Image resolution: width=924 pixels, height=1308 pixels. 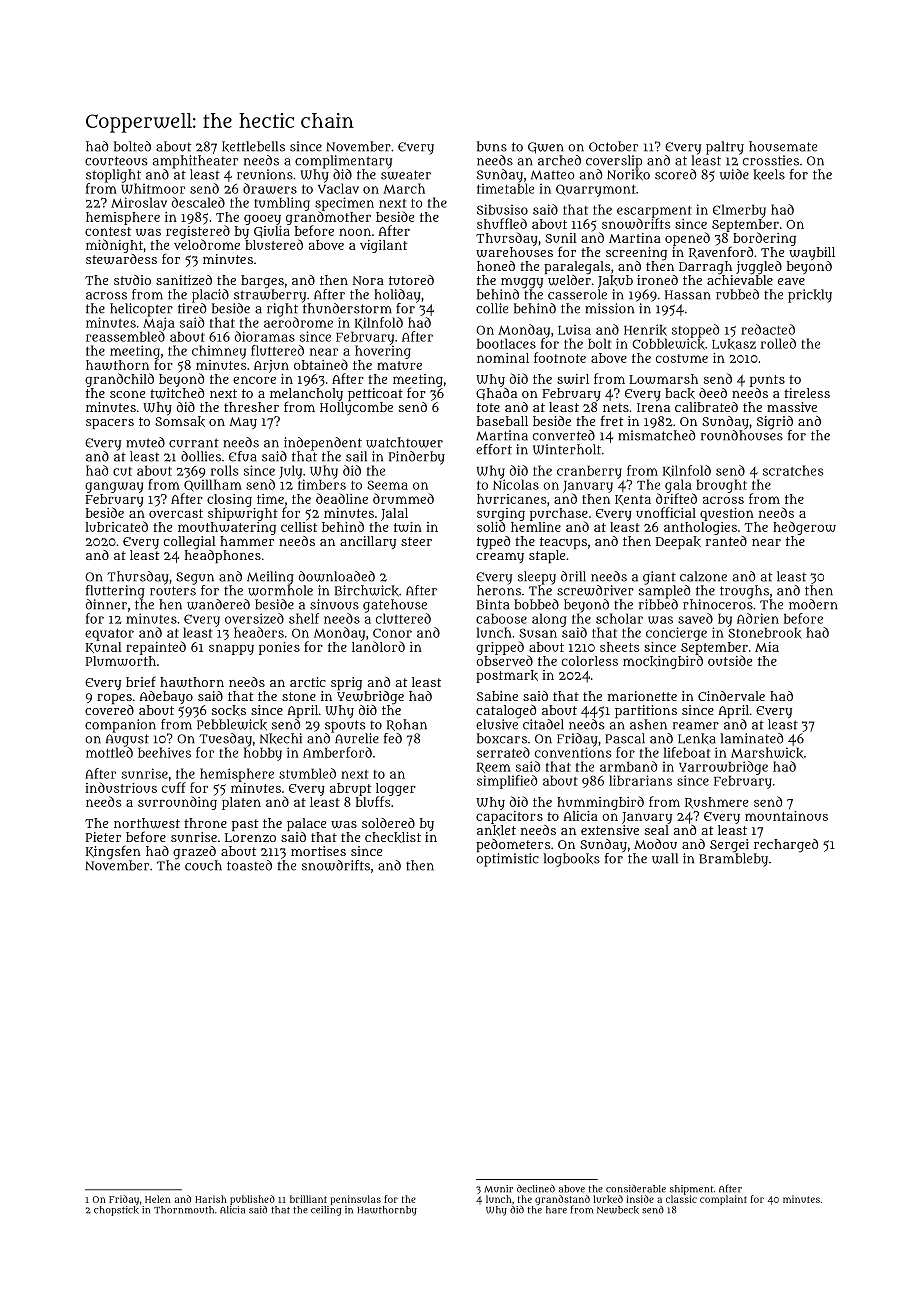 I want to click on mortises, so click(x=318, y=851).
